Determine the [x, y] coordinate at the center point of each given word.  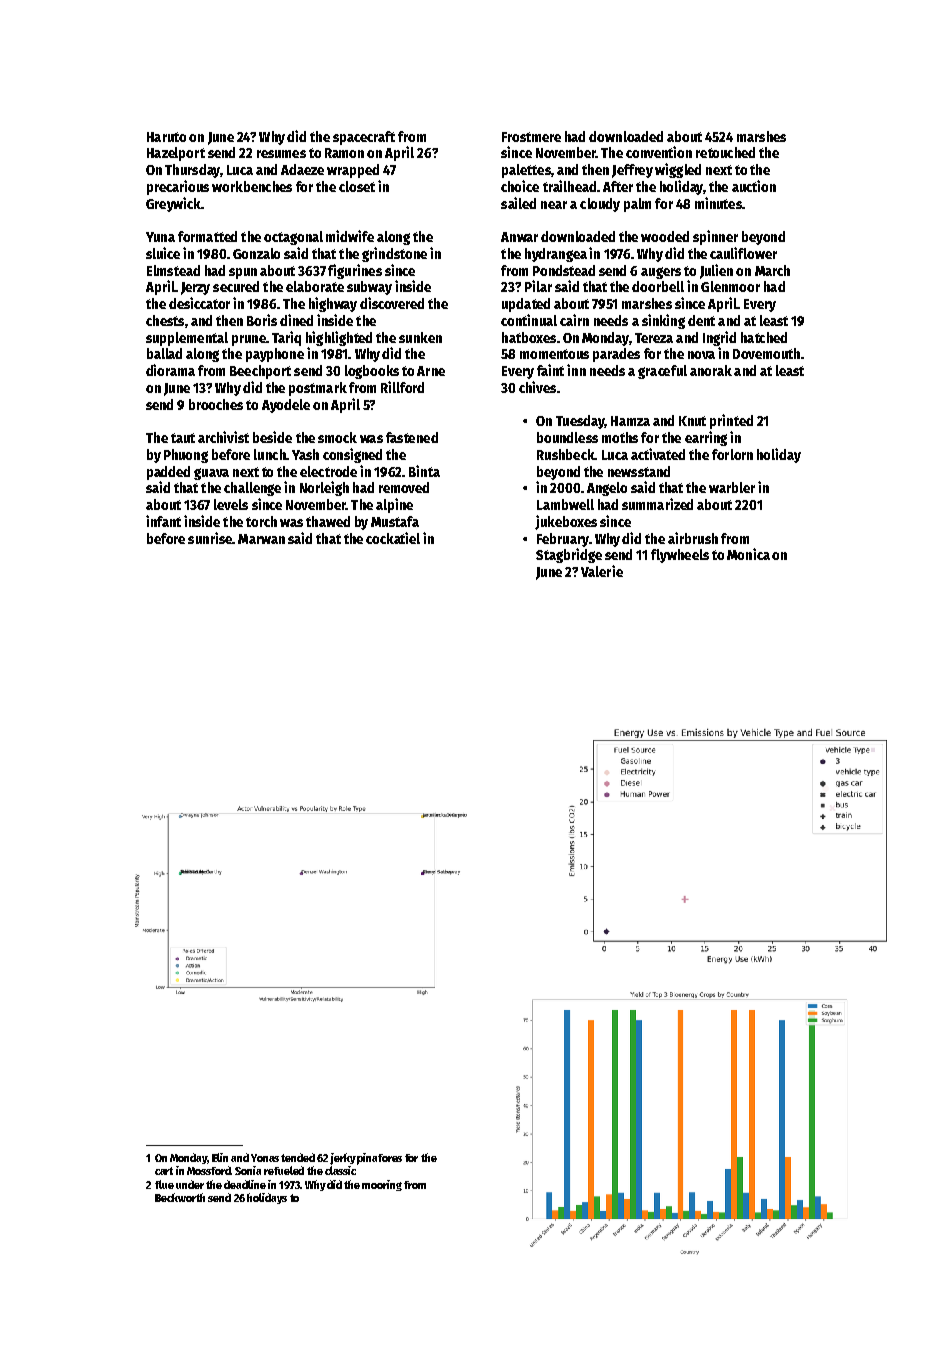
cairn [574, 320]
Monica [748, 554]
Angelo [607, 489]
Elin [220, 1157]
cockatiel [393, 538]
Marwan [261, 539]
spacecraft [364, 138]
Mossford [209, 1170]
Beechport [260, 372]
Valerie [602, 571]
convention [659, 152]
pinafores [379, 1159]
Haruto [166, 137]
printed [731, 421]
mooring [382, 1185]
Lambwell [565, 504]
